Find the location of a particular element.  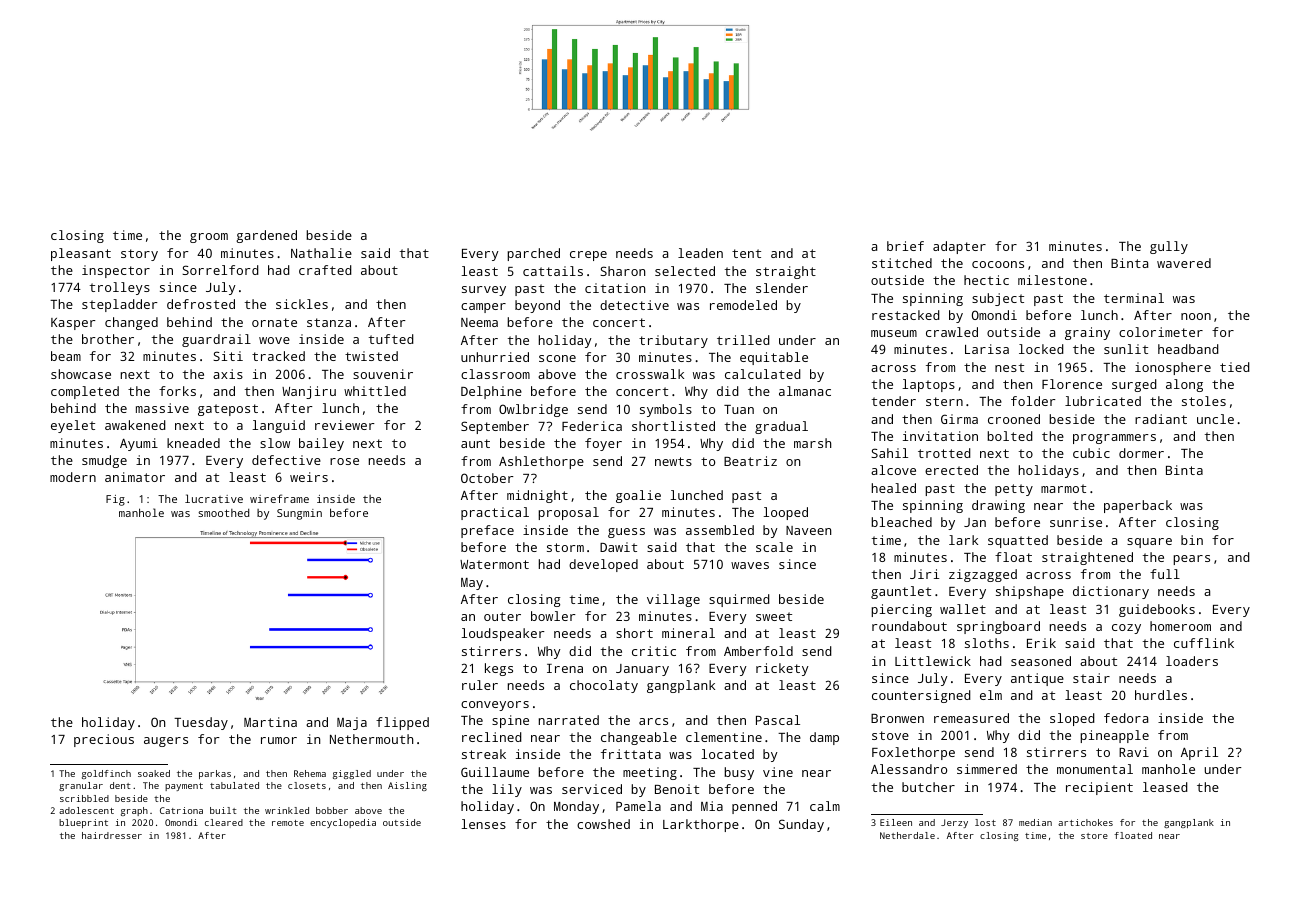

scone is located at coordinates (557, 358).
